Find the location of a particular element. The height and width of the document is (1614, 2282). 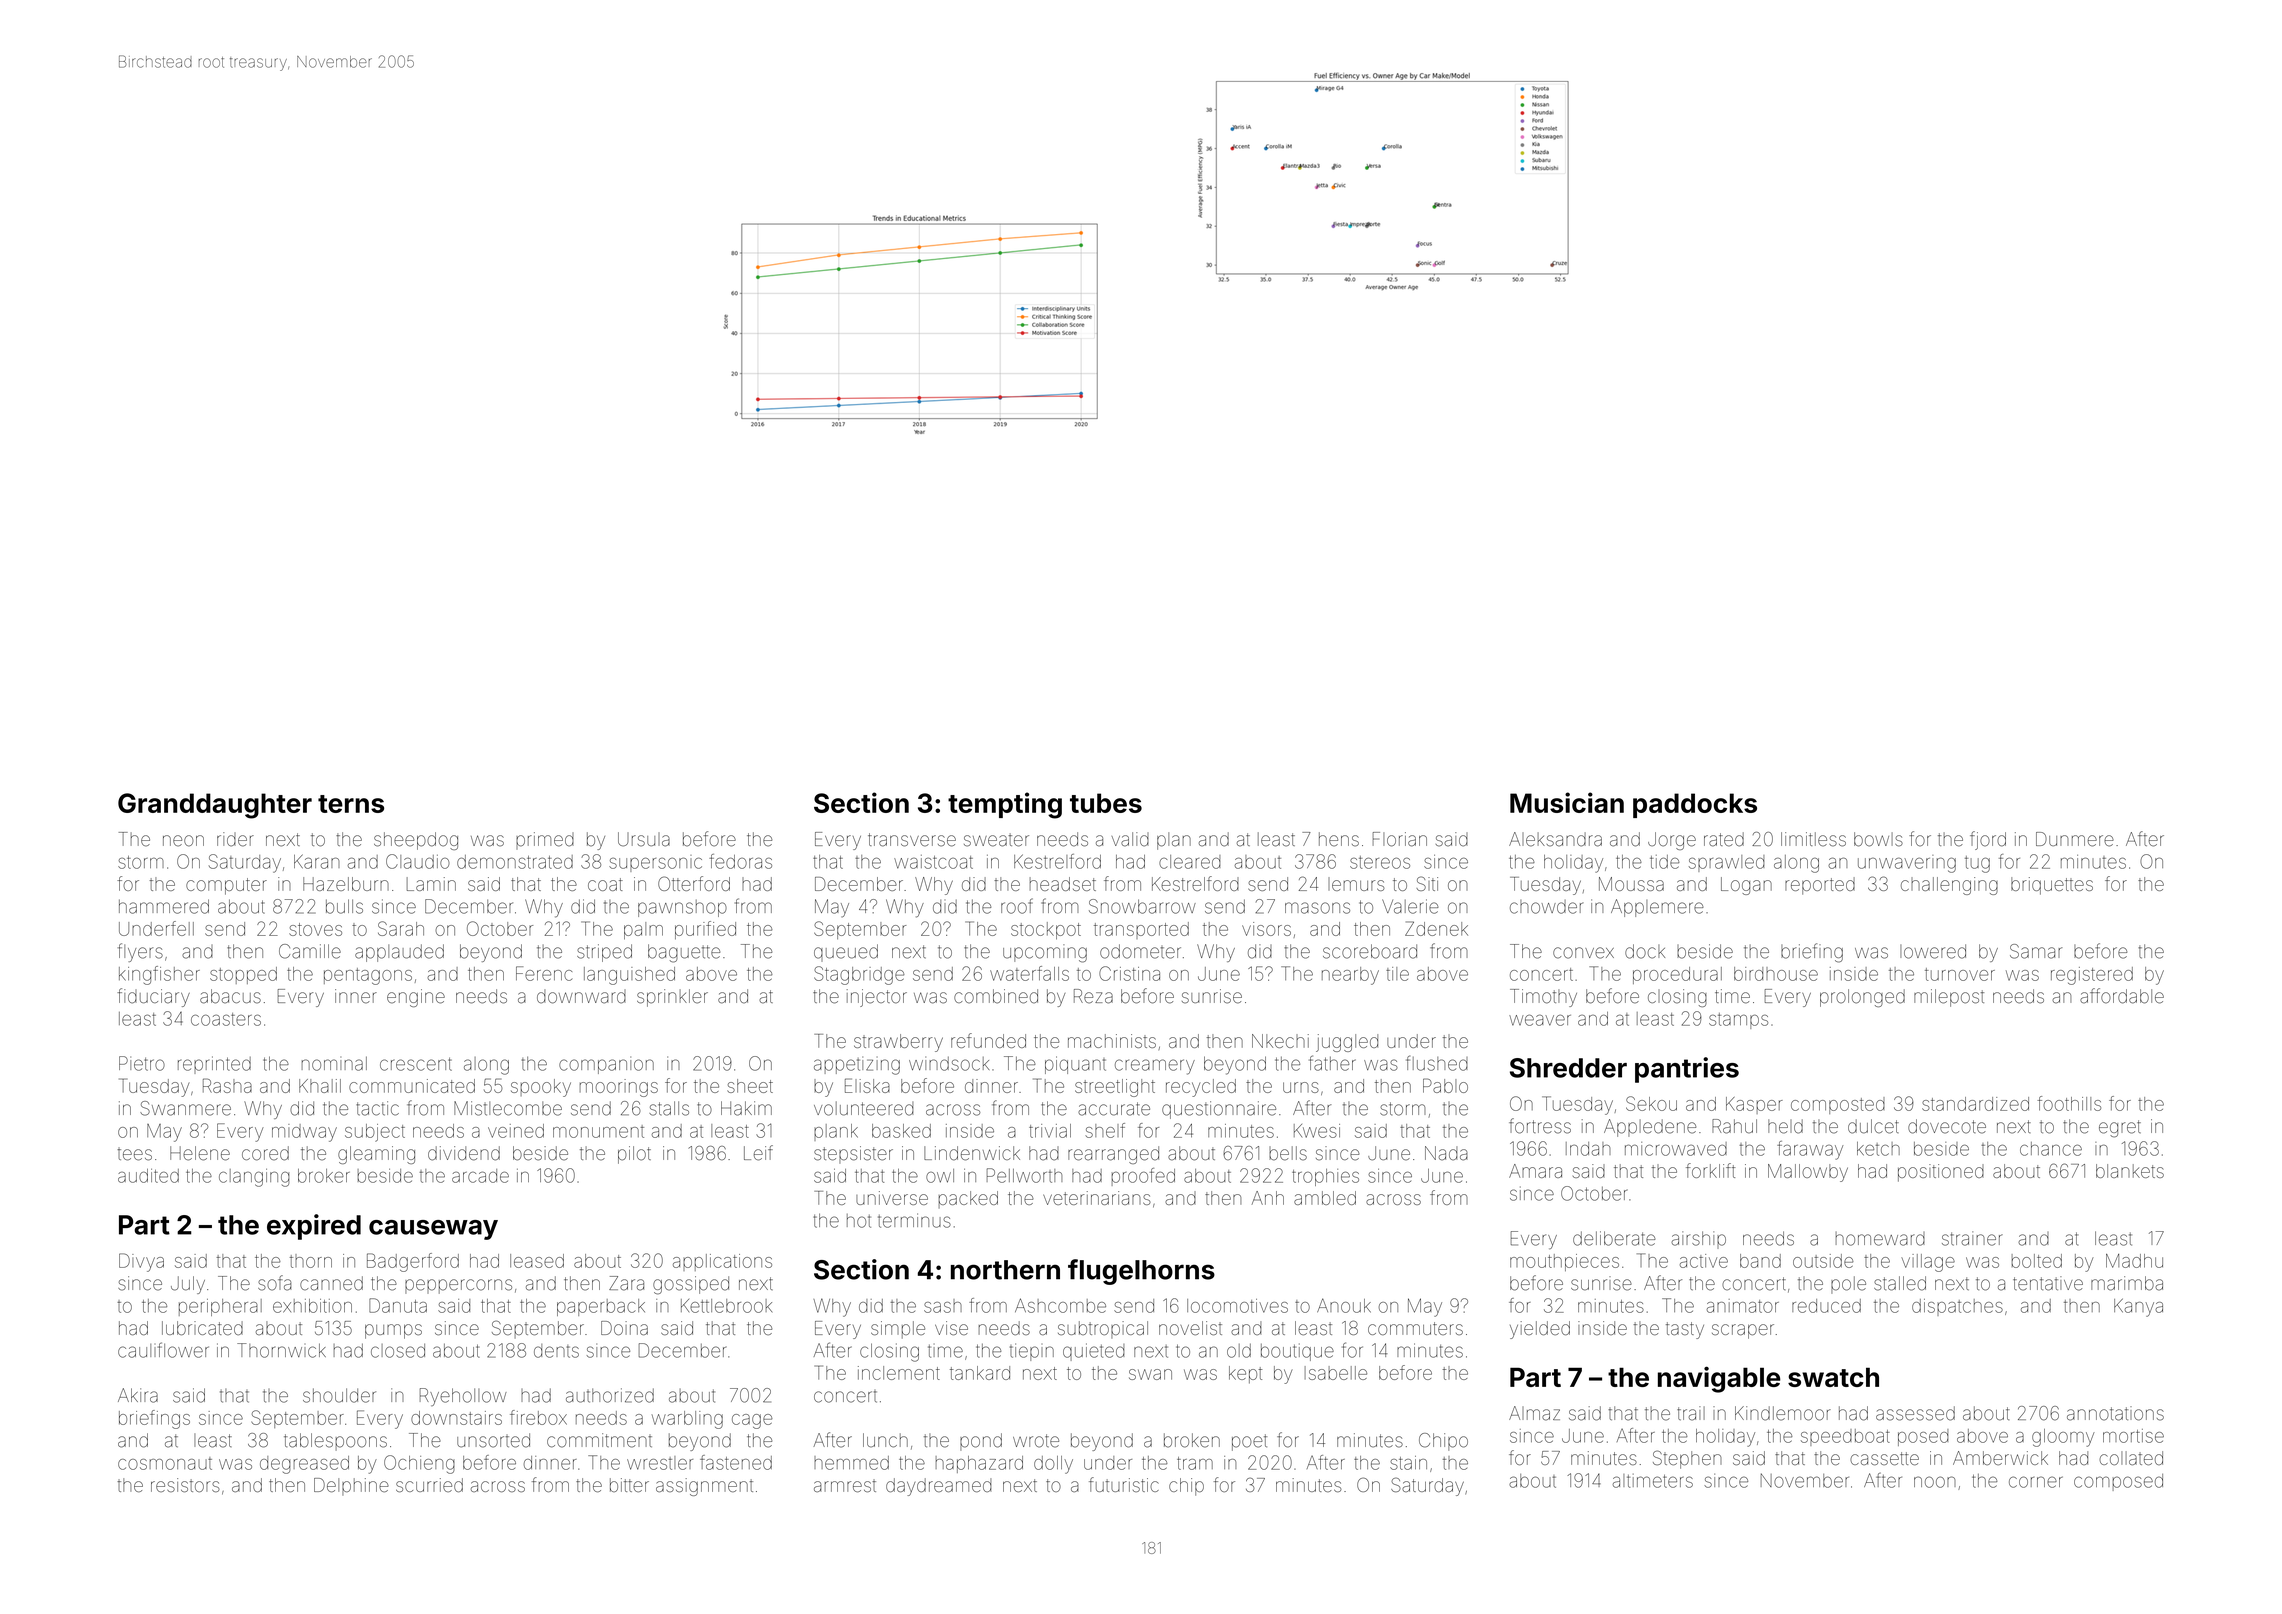

ambled is located at coordinates (1325, 1198).
